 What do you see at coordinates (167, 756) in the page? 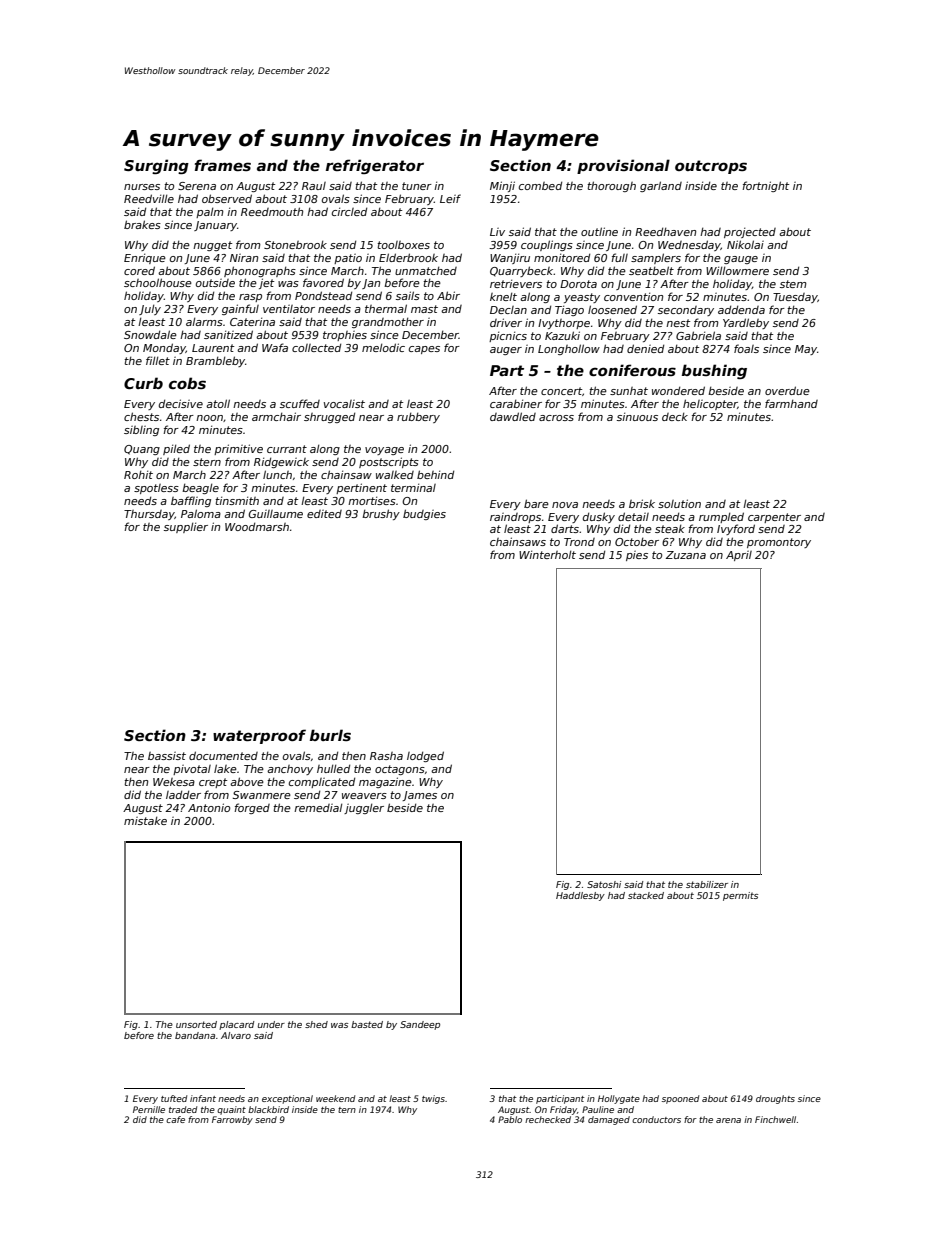
I see `bassist` at bounding box center [167, 756].
